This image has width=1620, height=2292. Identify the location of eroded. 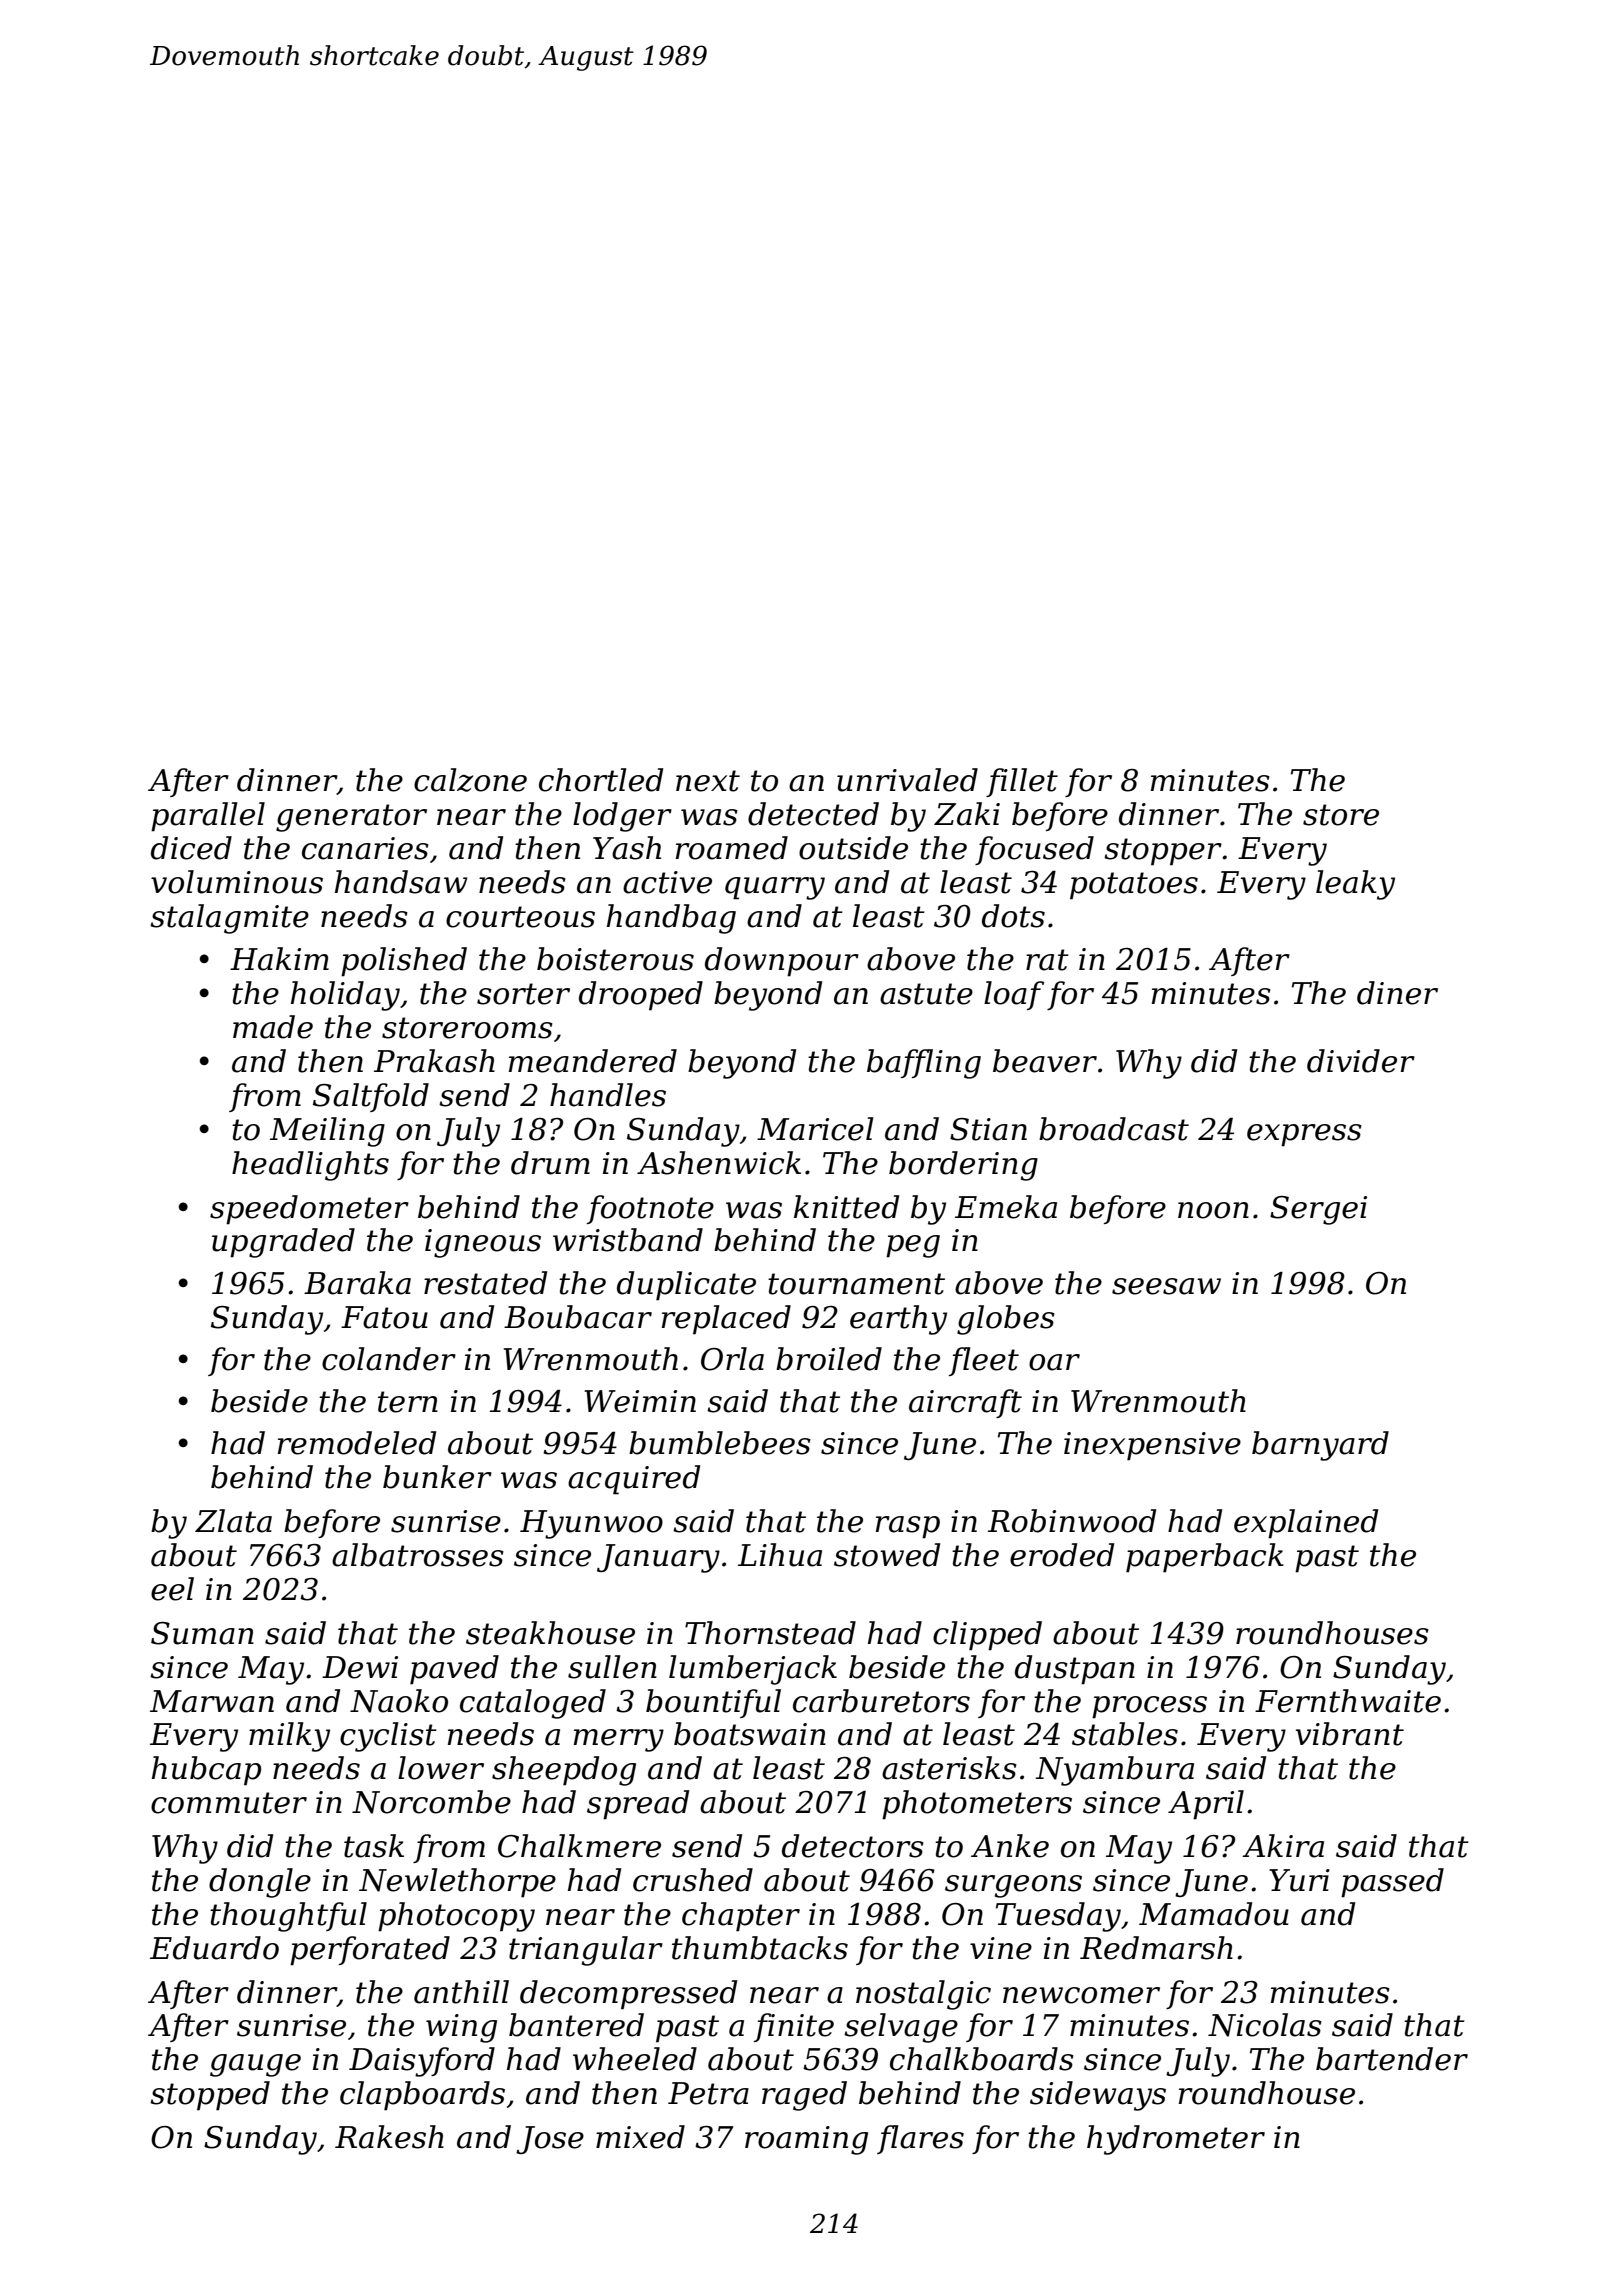
(1062, 1555).
